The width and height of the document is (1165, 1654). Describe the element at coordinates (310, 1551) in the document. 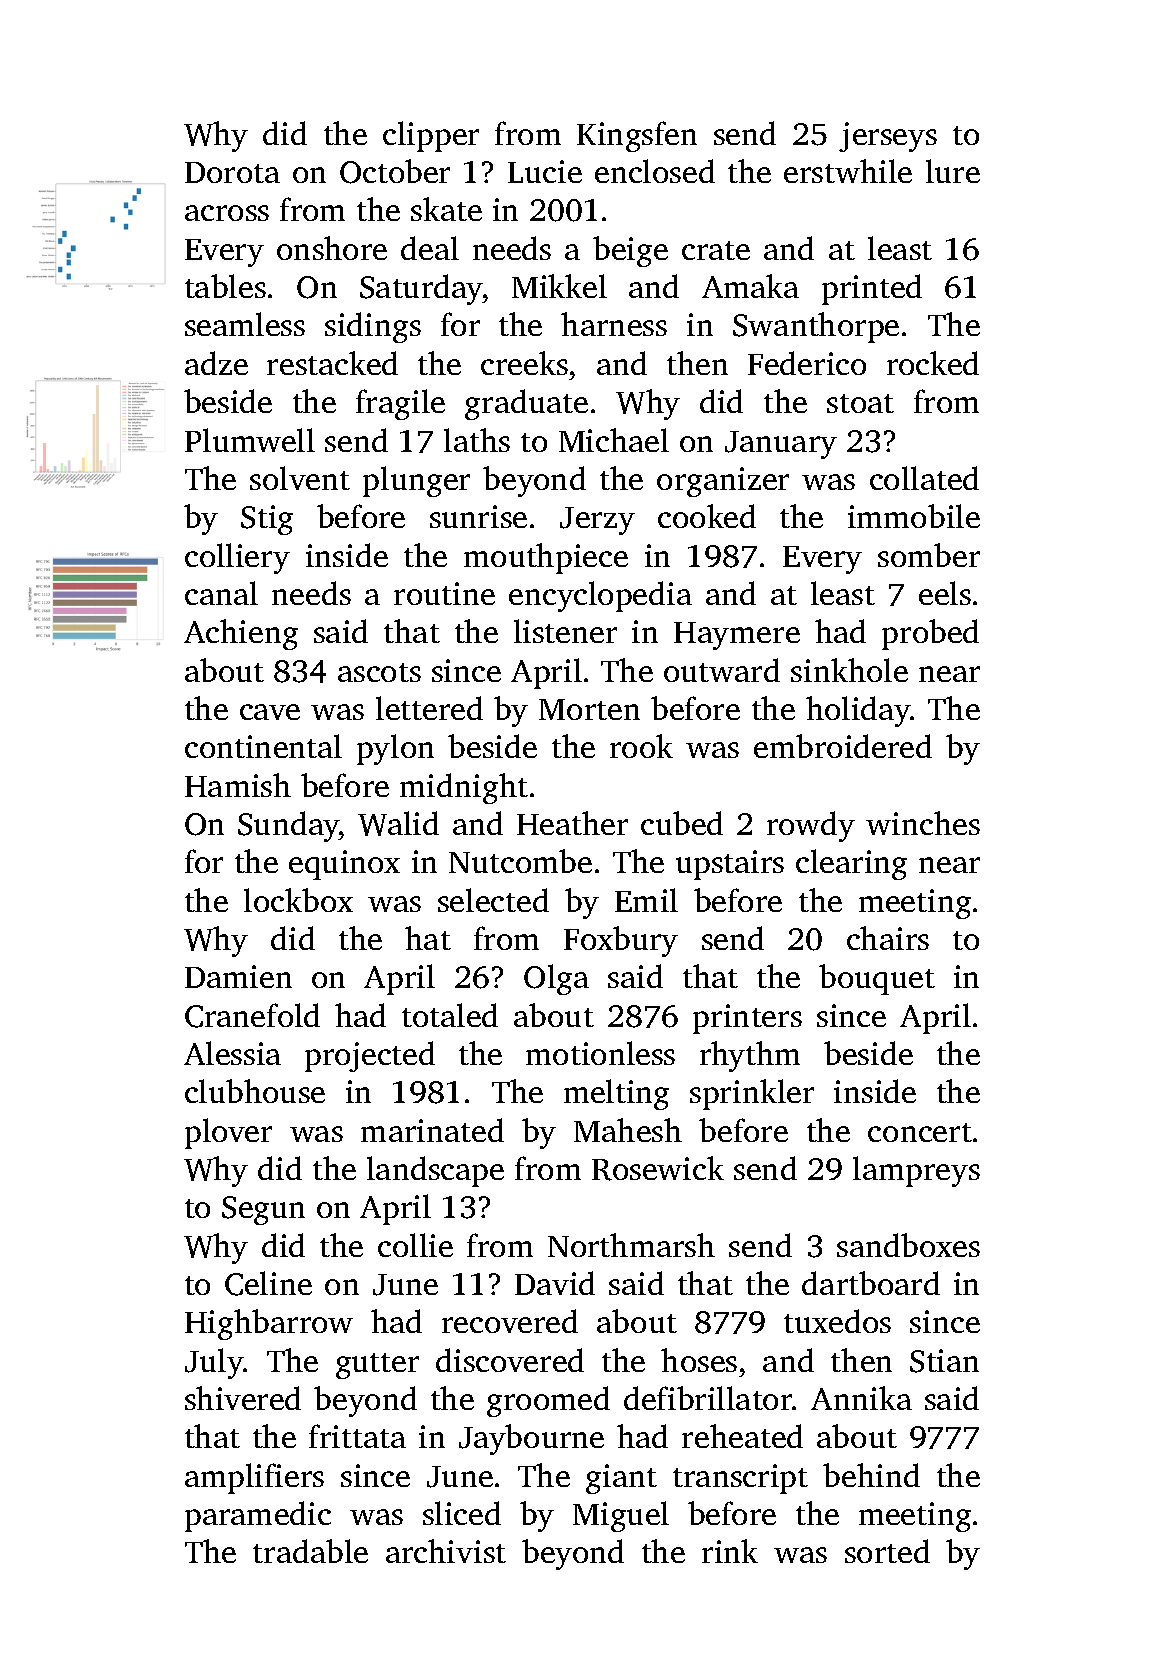

I see `tradable` at that location.
